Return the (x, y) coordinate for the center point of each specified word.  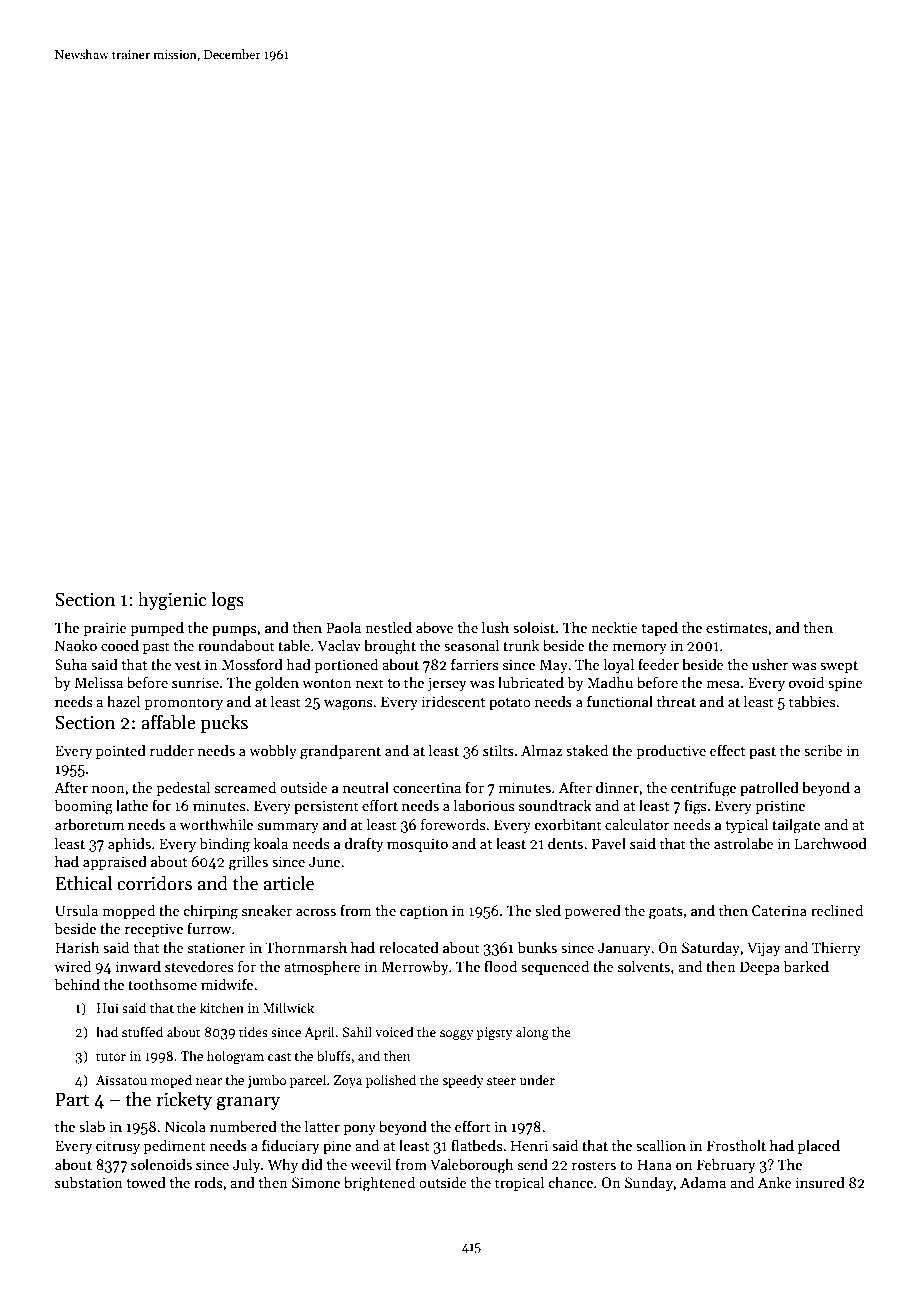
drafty (364, 844)
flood (500, 966)
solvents (644, 966)
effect (727, 750)
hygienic (172, 601)
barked (806, 966)
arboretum (89, 824)
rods (208, 1182)
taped (659, 628)
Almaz (541, 750)
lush (495, 627)
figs (695, 807)
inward (138, 966)
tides (253, 1031)
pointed (121, 751)
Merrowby (415, 967)
